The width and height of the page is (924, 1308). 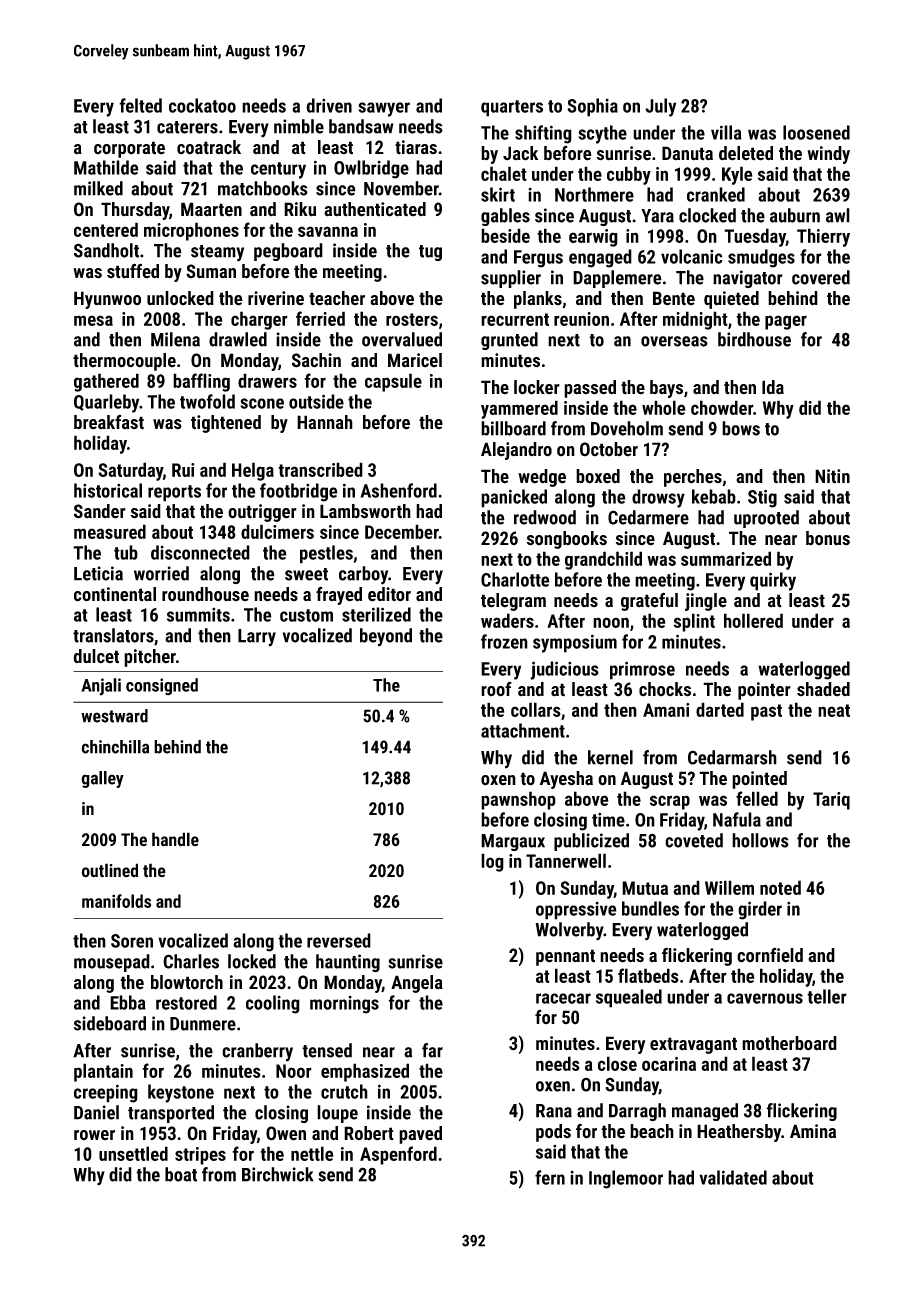 What do you see at coordinates (175, 839) in the page?
I see `handle` at bounding box center [175, 839].
